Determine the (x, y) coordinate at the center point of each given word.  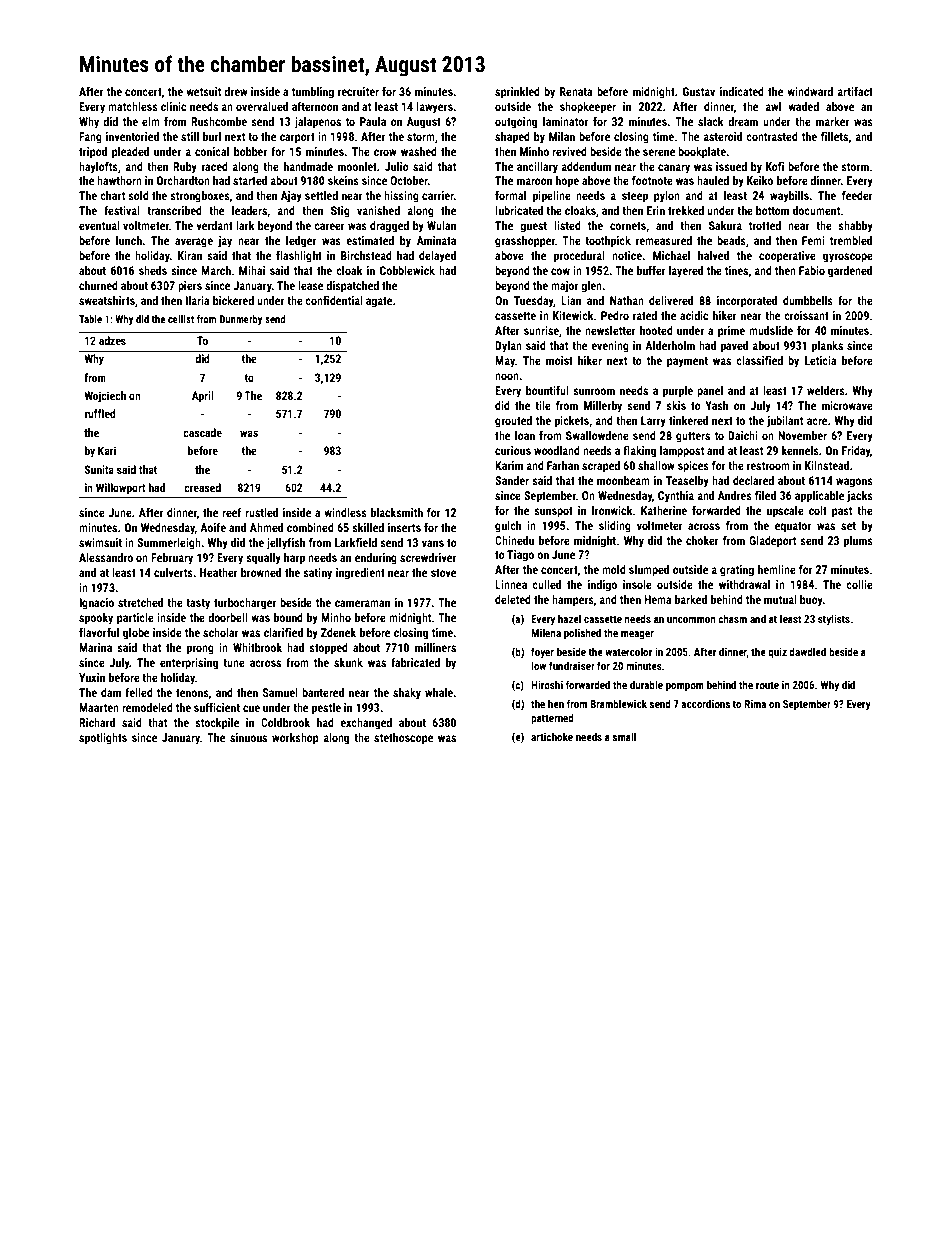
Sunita (99, 469)
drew (236, 91)
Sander (512, 480)
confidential (334, 300)
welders (826, 390)
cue (251, 708)
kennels (800, 450)
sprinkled (517, 93)
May (505, 362)
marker (832, 121)
